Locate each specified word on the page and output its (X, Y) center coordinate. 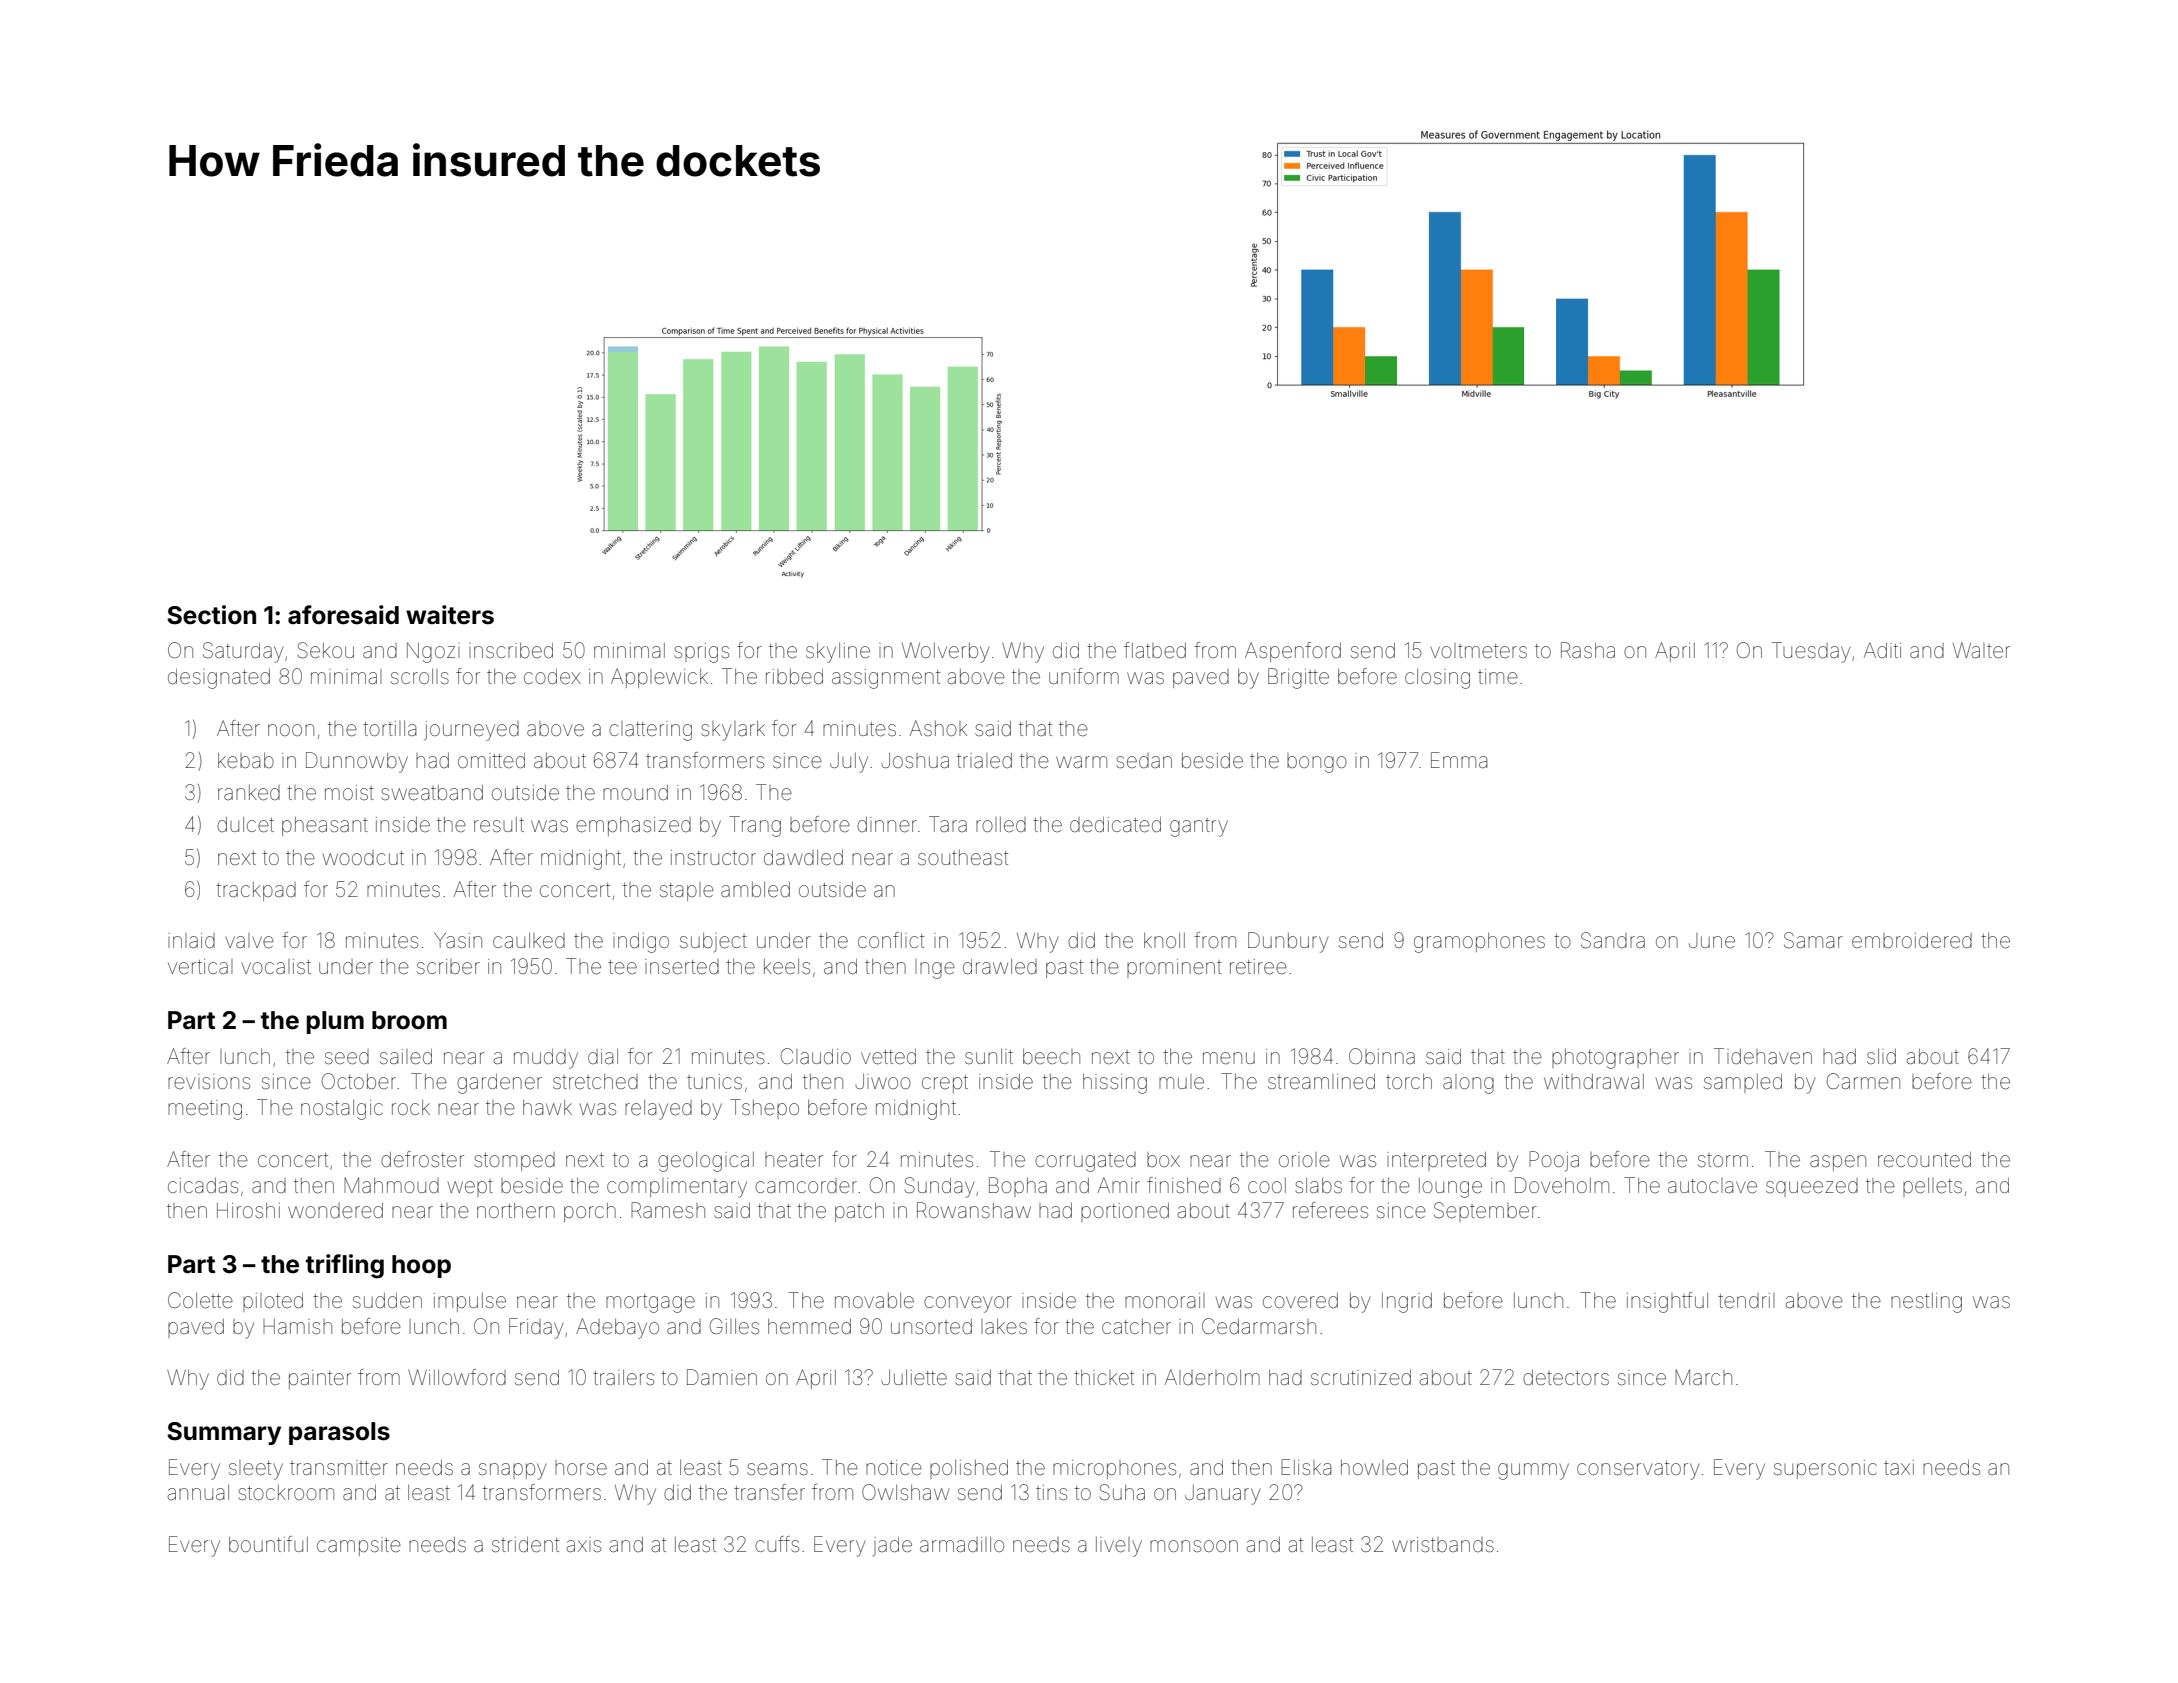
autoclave (1712, 1186)
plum (335, 1022)
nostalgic (342, 1110)
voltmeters (1478, 651)
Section (211, 615)
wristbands (1443, 1545)
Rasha (1588, 650)
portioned (1125, 1212)
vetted (888, 1057)
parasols (339, 1433)
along (1468, 1084)
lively (1119, 1547)
